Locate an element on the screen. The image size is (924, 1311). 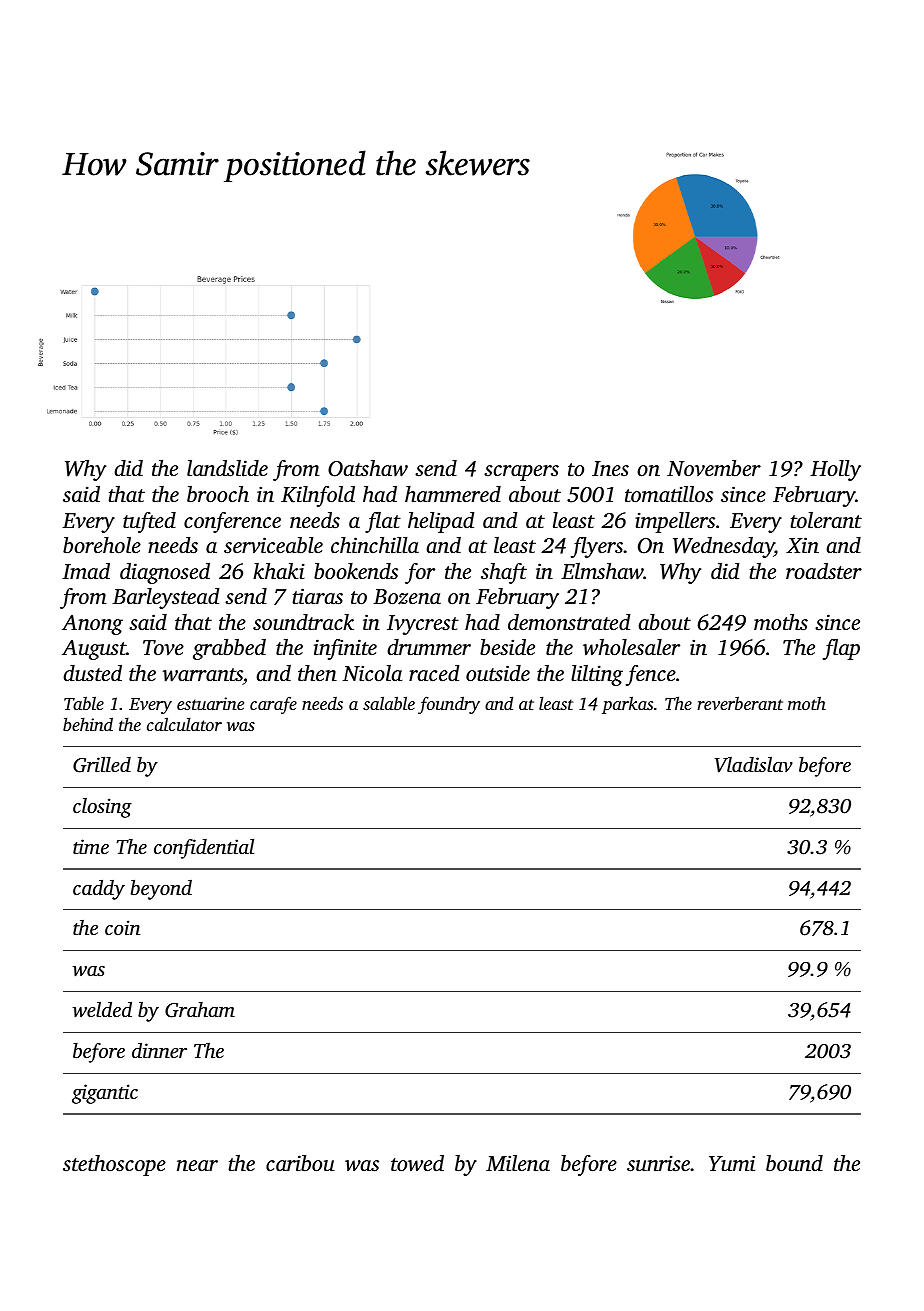
Vladislav is located at coordinates (754, 765).
